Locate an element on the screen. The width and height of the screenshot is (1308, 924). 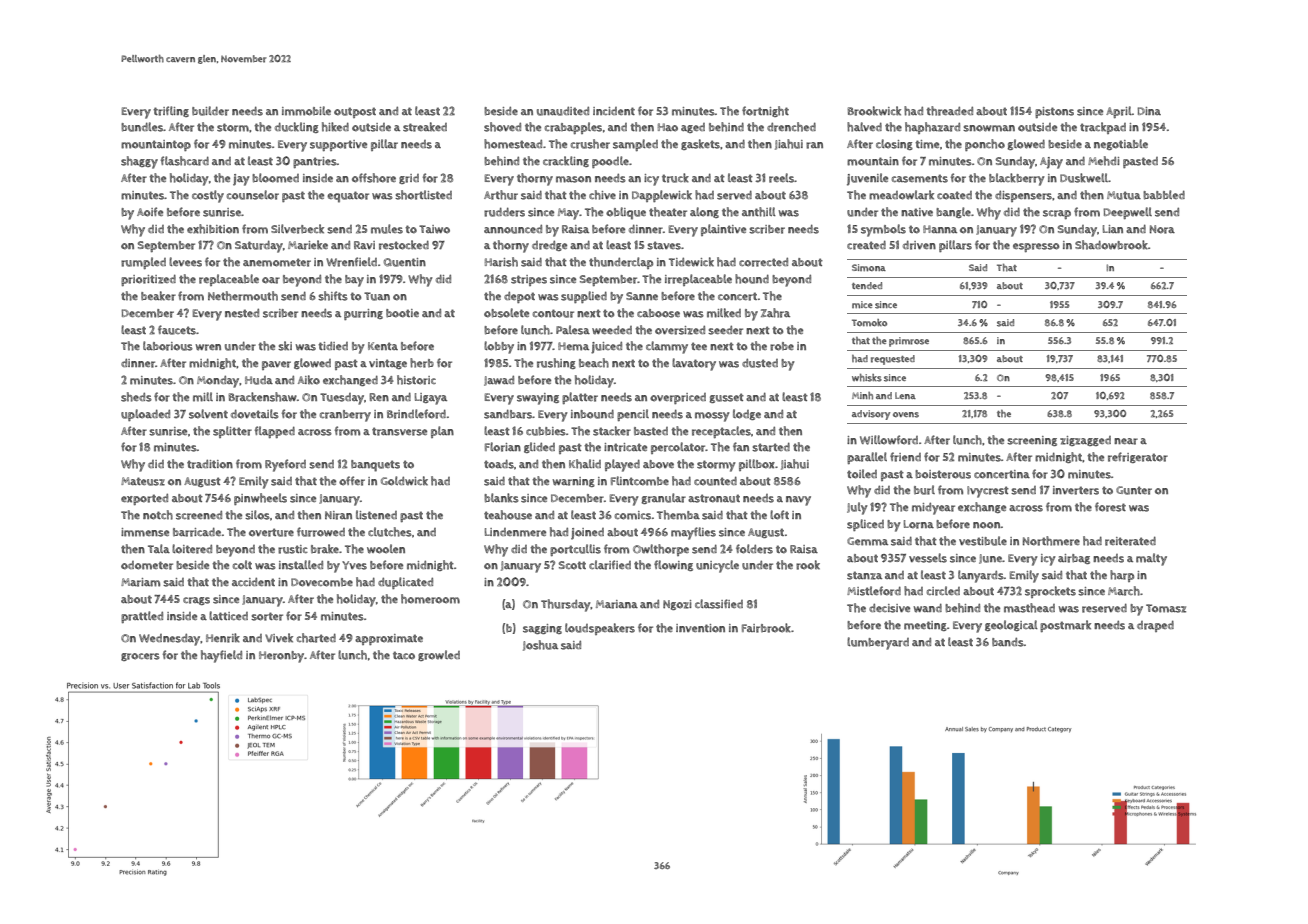
Heronby is located at coordinates (281, 657).
